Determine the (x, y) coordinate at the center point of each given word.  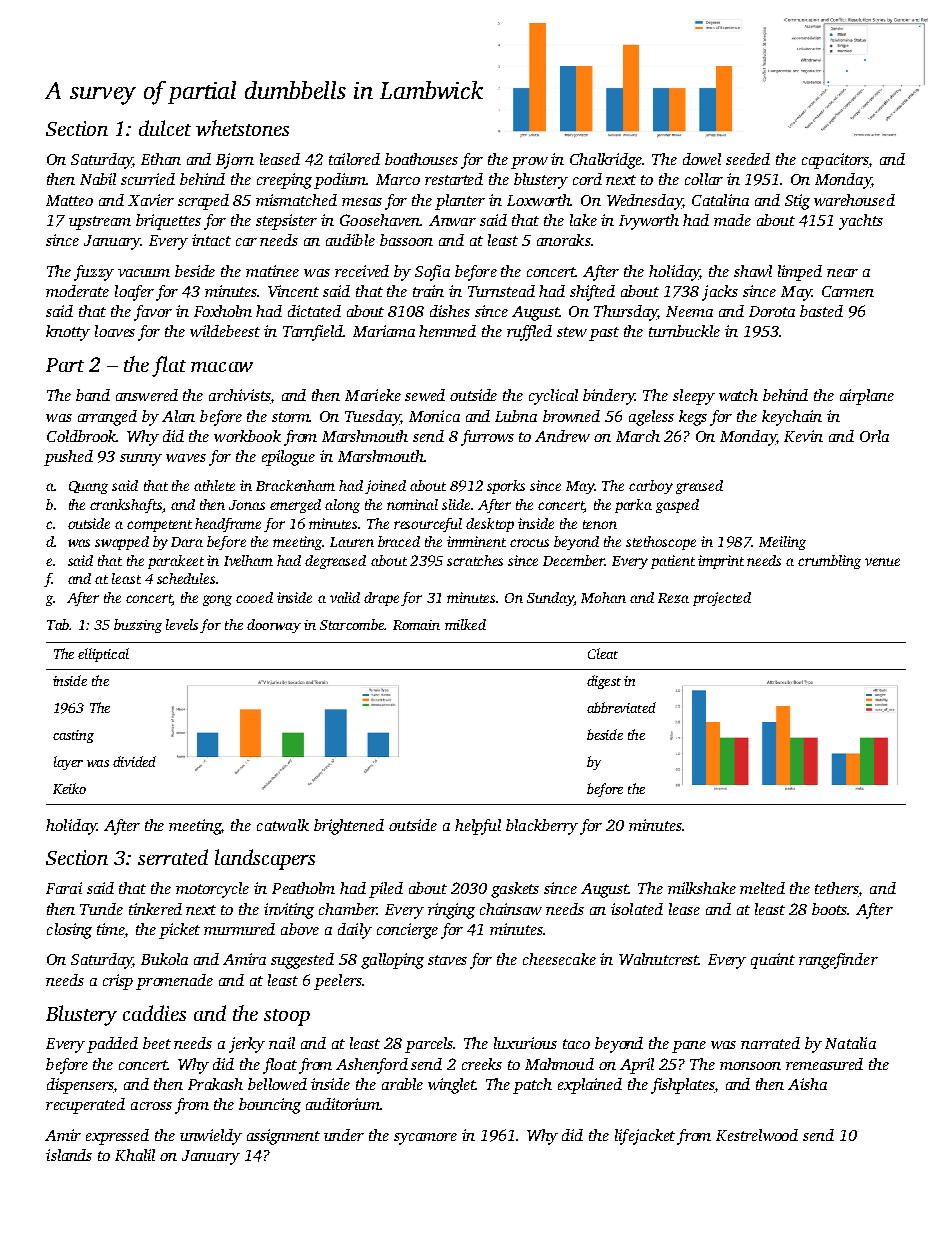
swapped (122, 543)
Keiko (69, 788)
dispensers (80, 1086)
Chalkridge (606, 161)
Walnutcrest (659, 959)
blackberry (542, 827)
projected (722, 599)
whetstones (242, 128)
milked (465, 624)
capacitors (835, 161)
